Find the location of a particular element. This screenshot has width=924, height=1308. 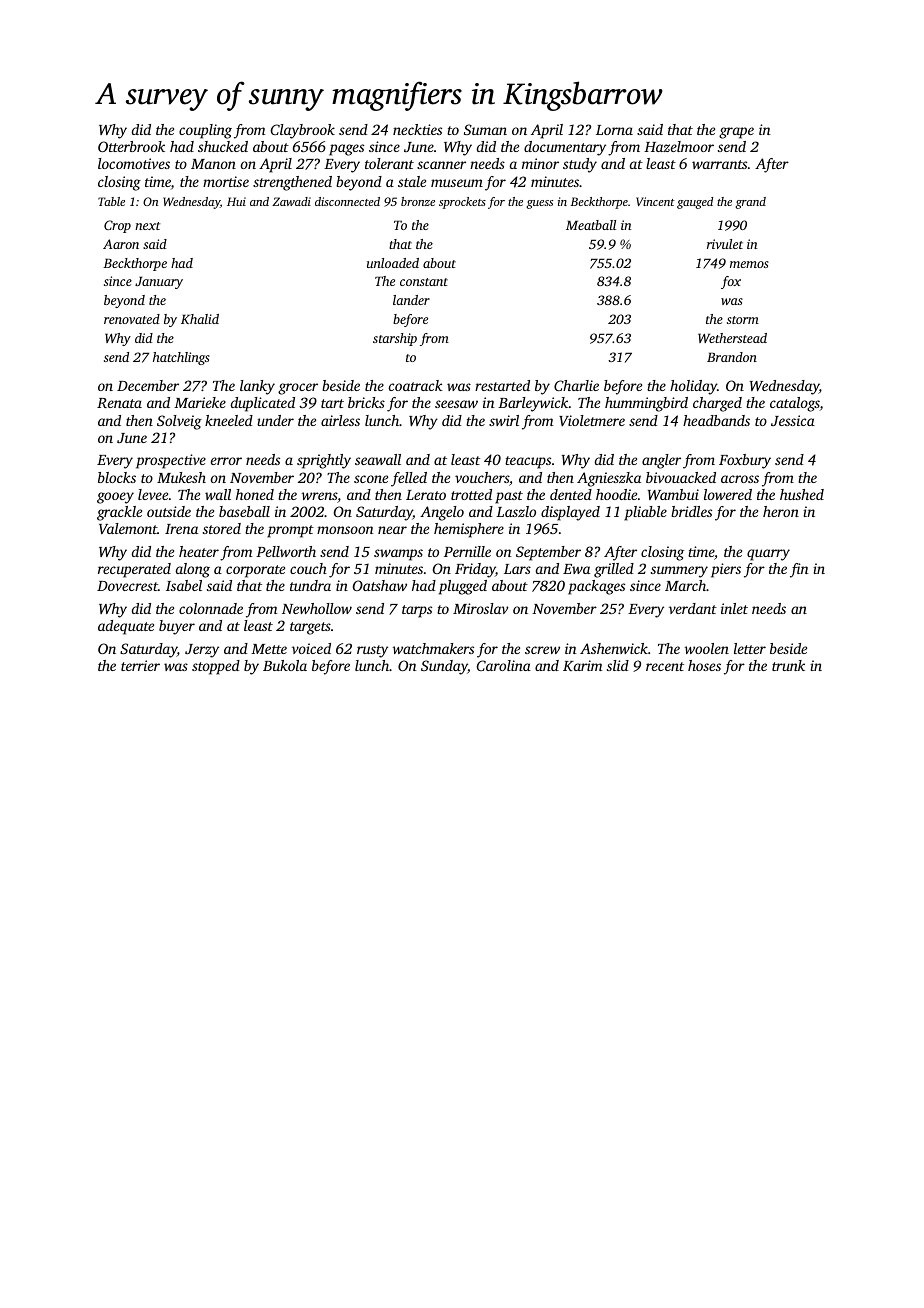

fin is located at coordinates (799, 570).
